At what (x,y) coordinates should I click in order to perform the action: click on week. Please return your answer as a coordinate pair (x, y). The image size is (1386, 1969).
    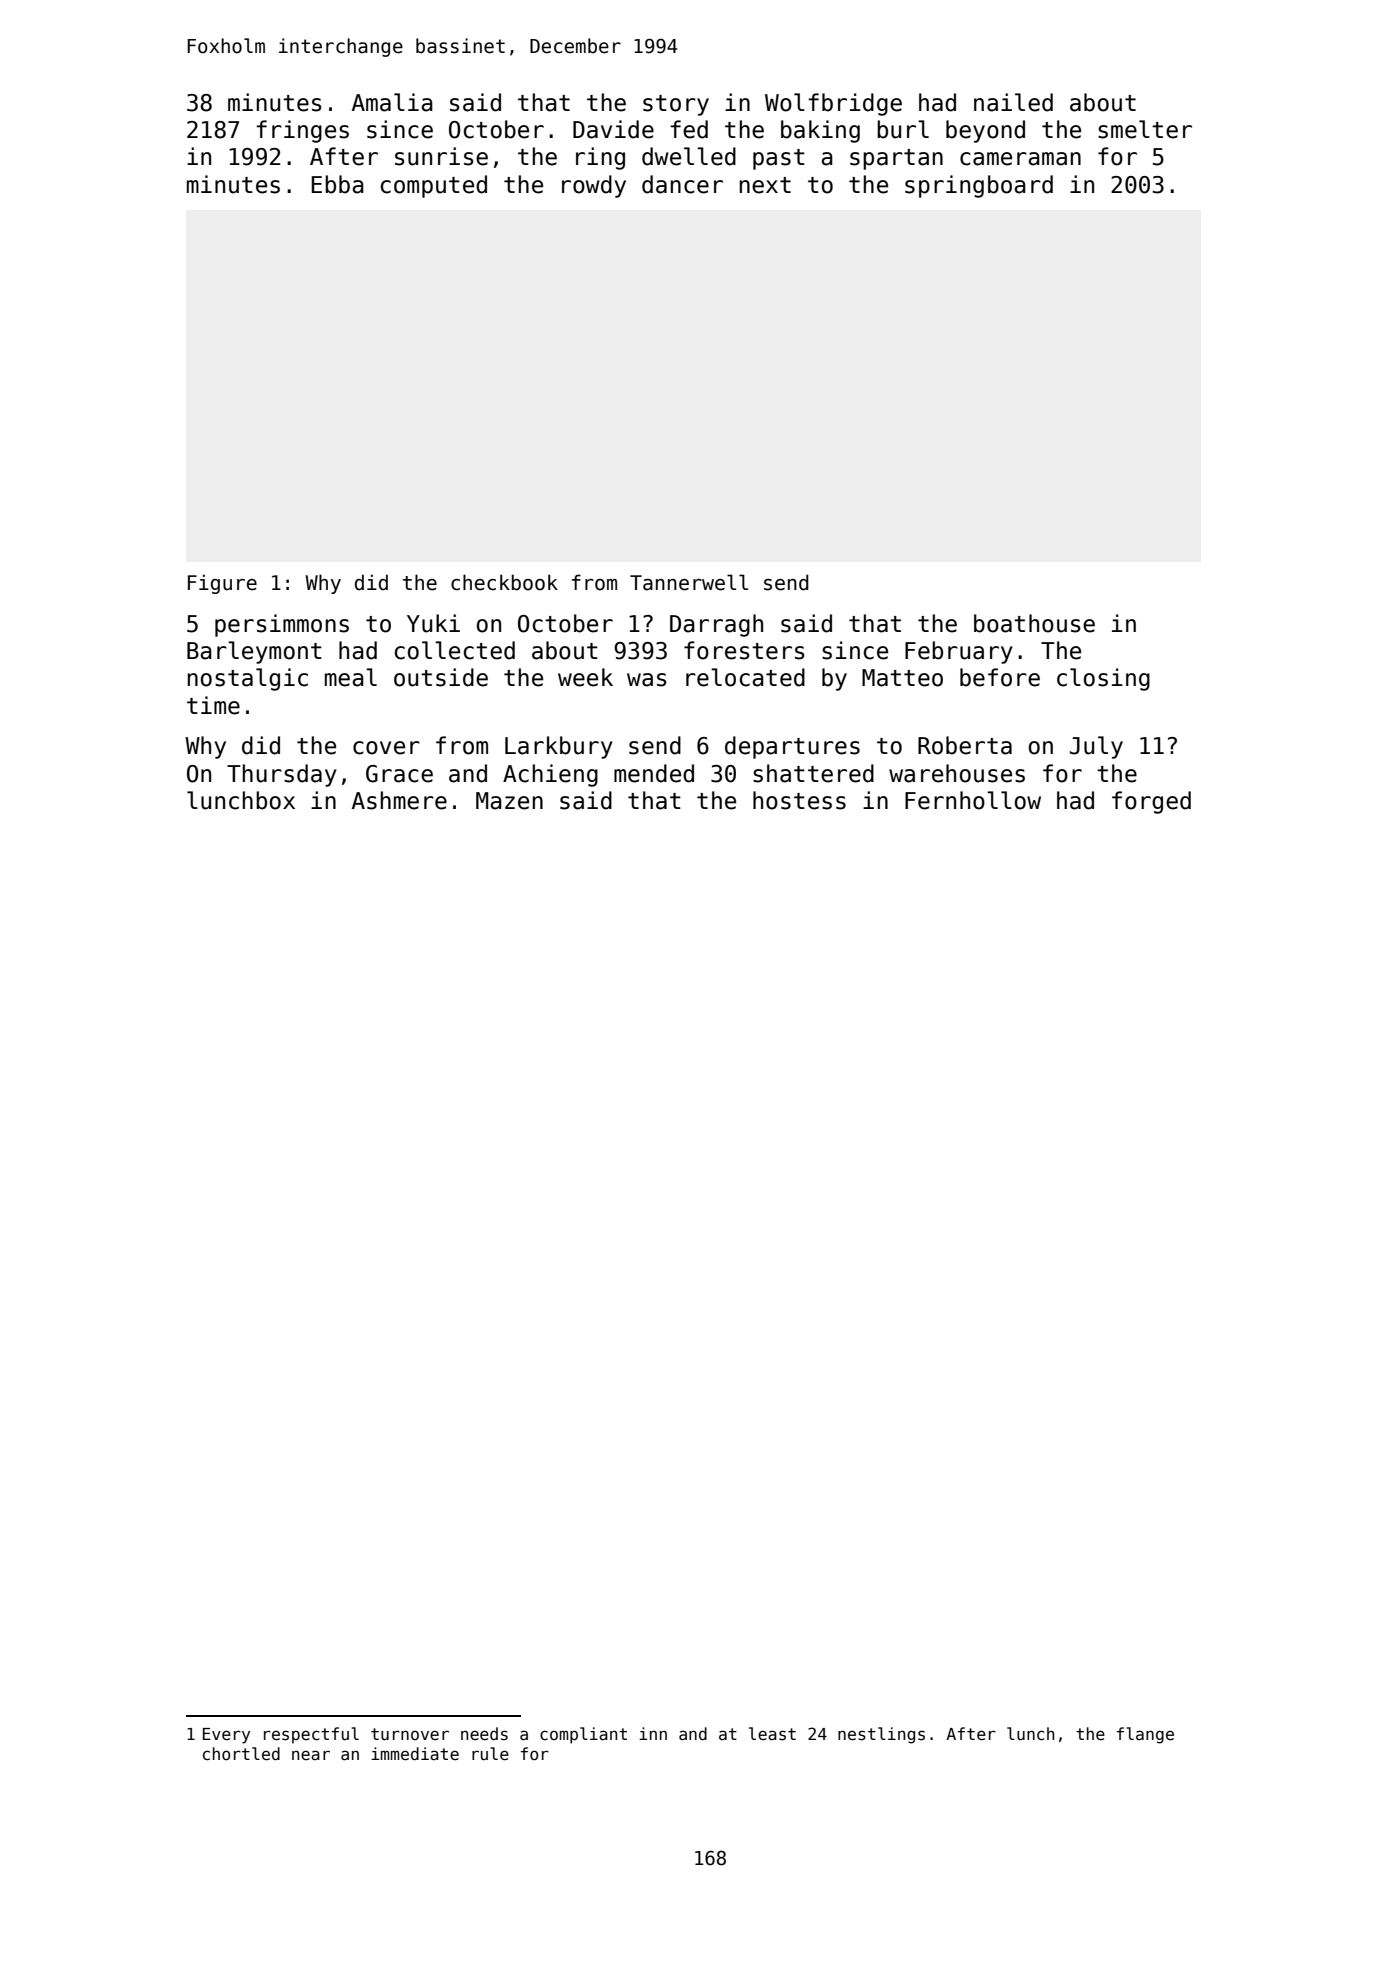
    Looking at the image, I should click on (585, 677).
